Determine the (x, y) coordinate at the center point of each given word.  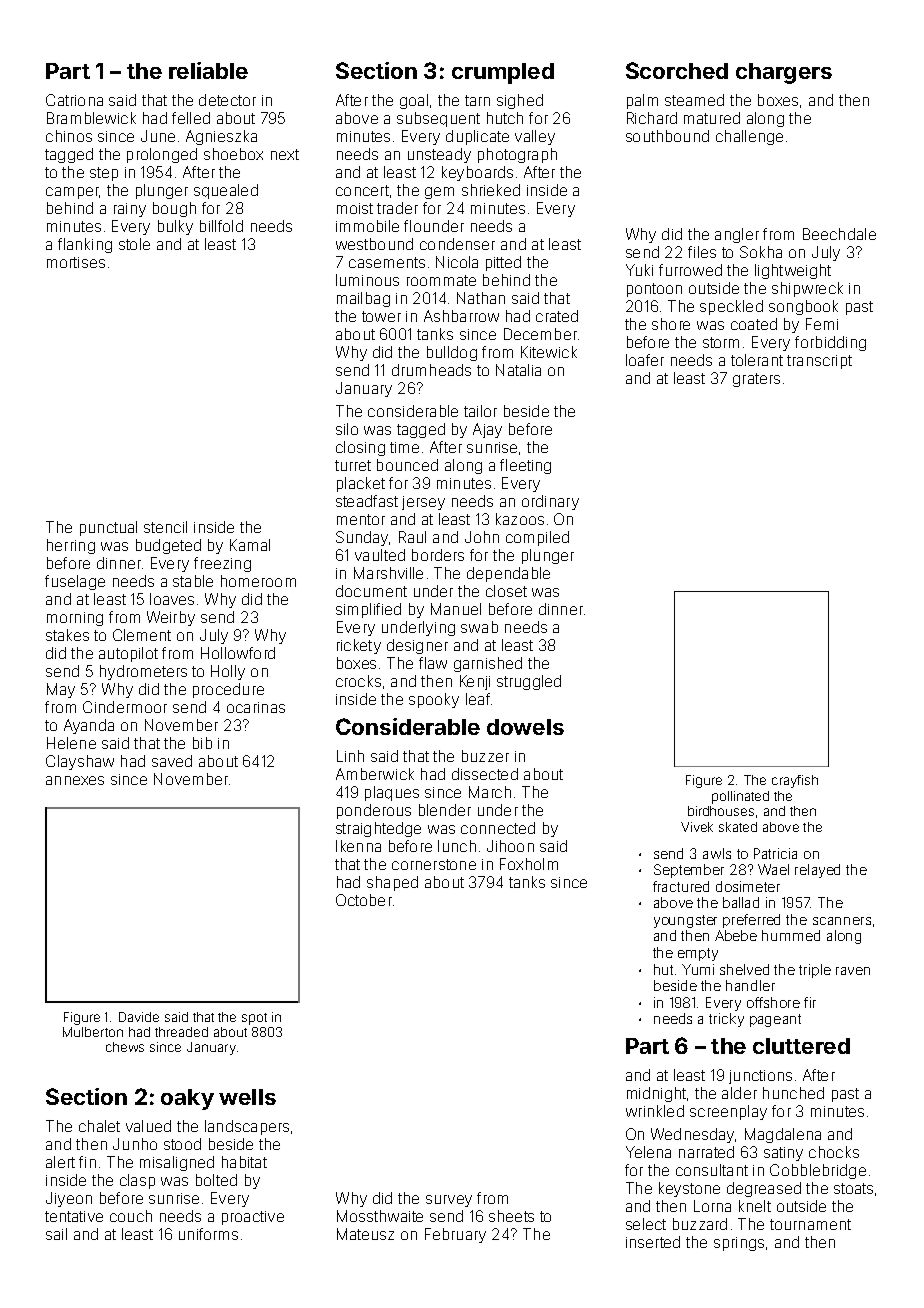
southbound (667, 136)
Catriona (74, 100)
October (364, 900)
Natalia (518, 370)
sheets (511, 1216)
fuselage (75, 582)
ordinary (550, 502)
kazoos (520, 519)
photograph (517, 155)
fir (810, 1002)
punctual (108, 528)
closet (506, 591)
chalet (99, 1126)
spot (254, 1019)
